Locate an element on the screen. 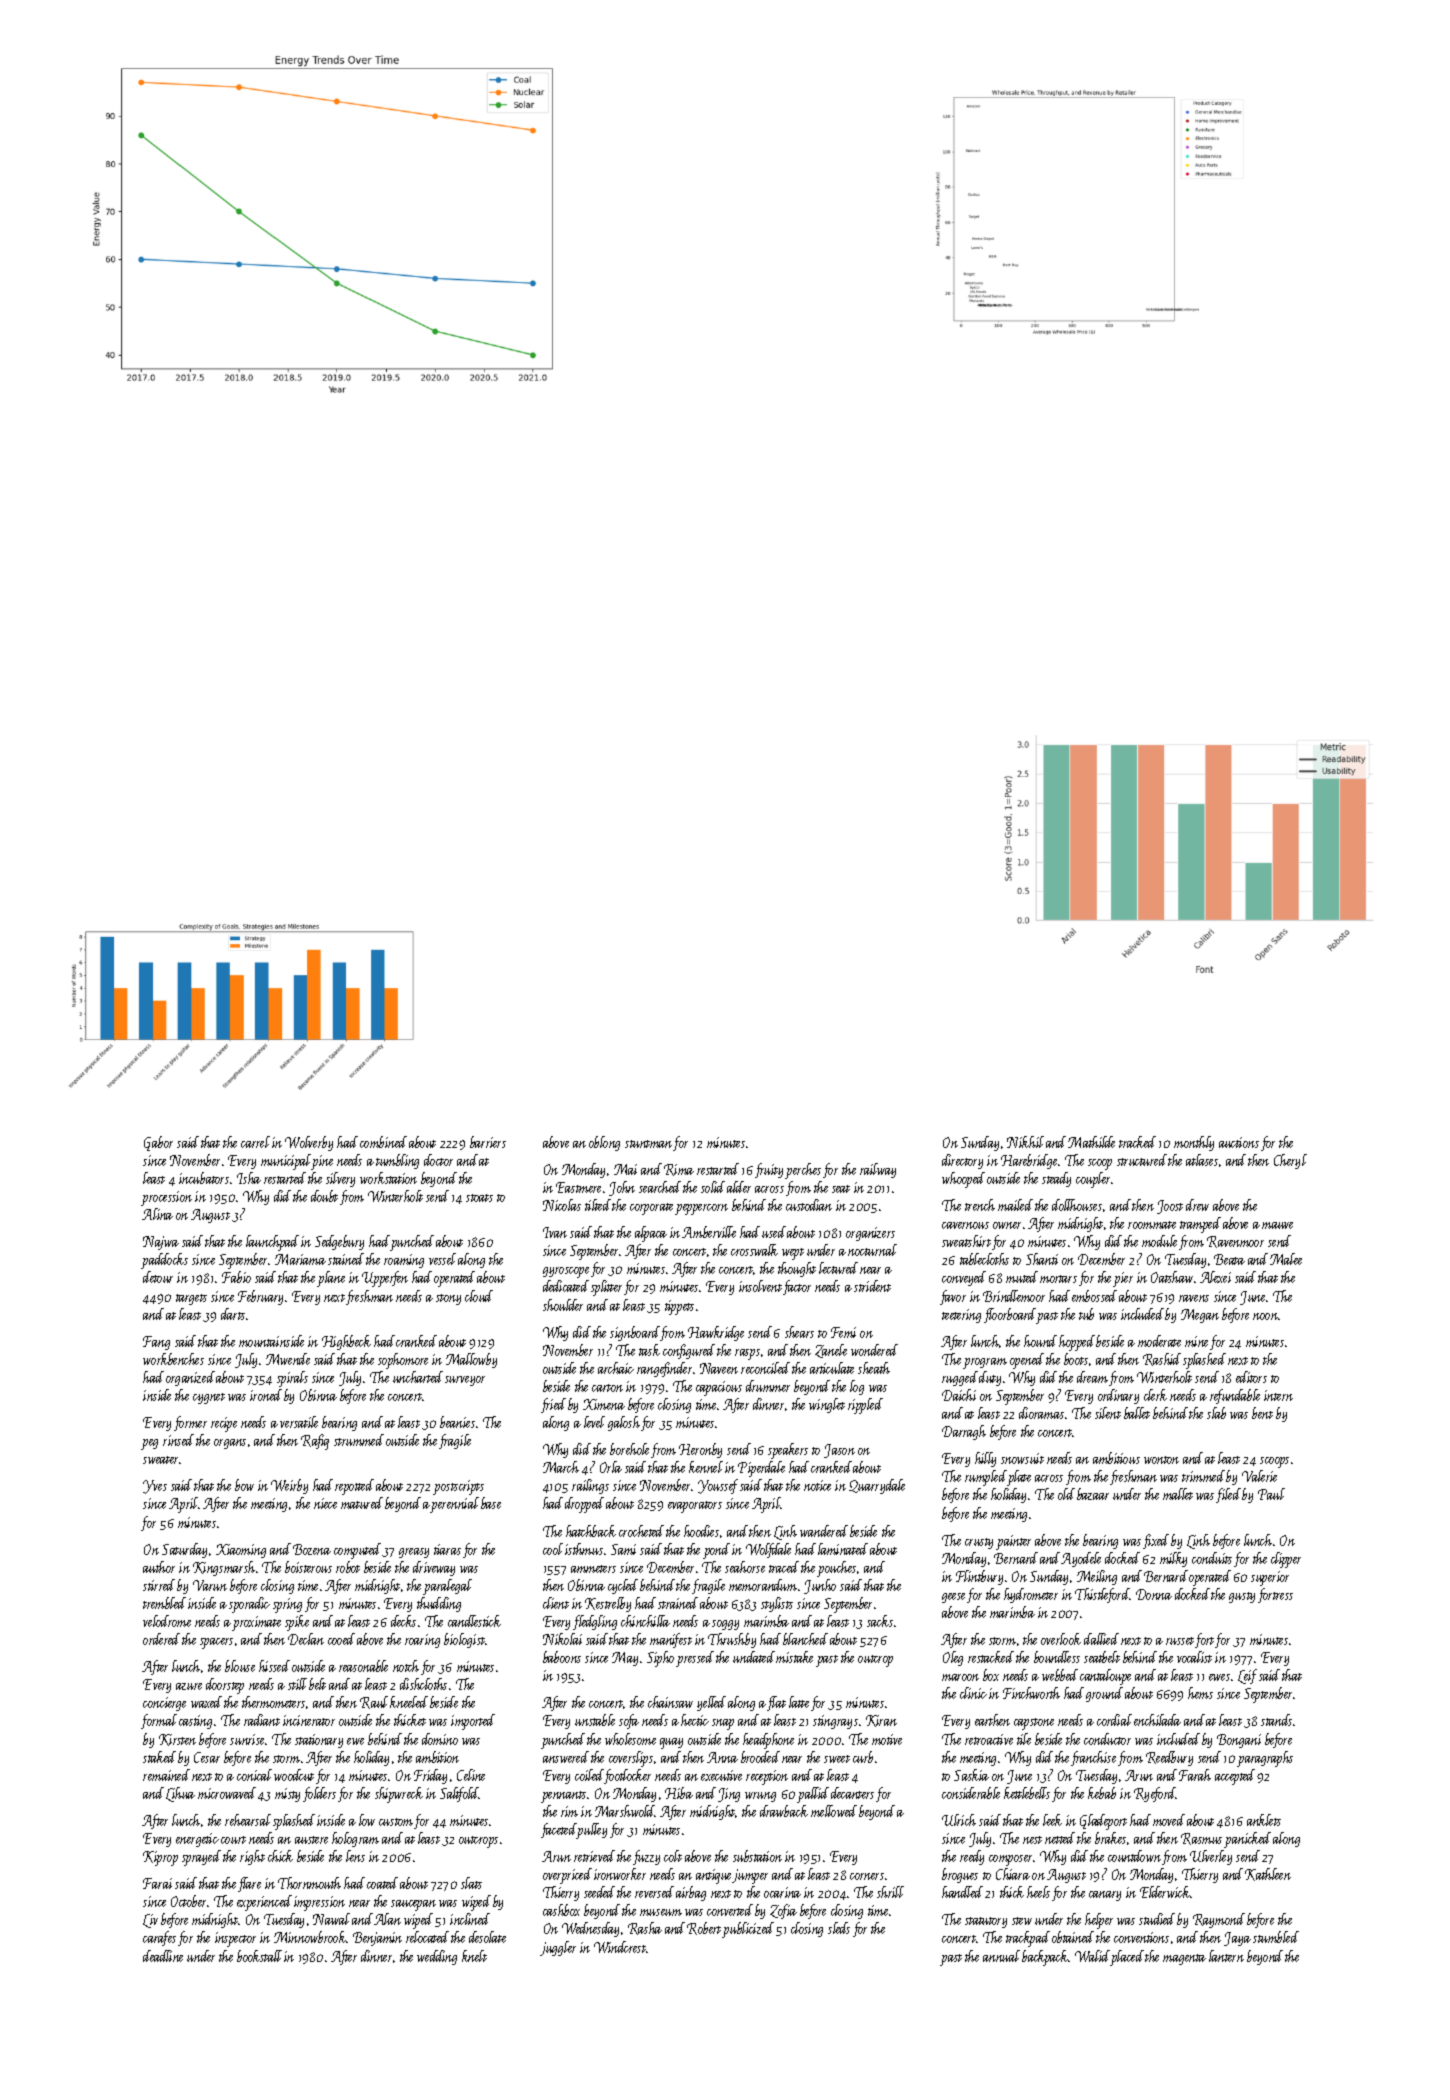  answered is located at coordinates (566, 1757).
